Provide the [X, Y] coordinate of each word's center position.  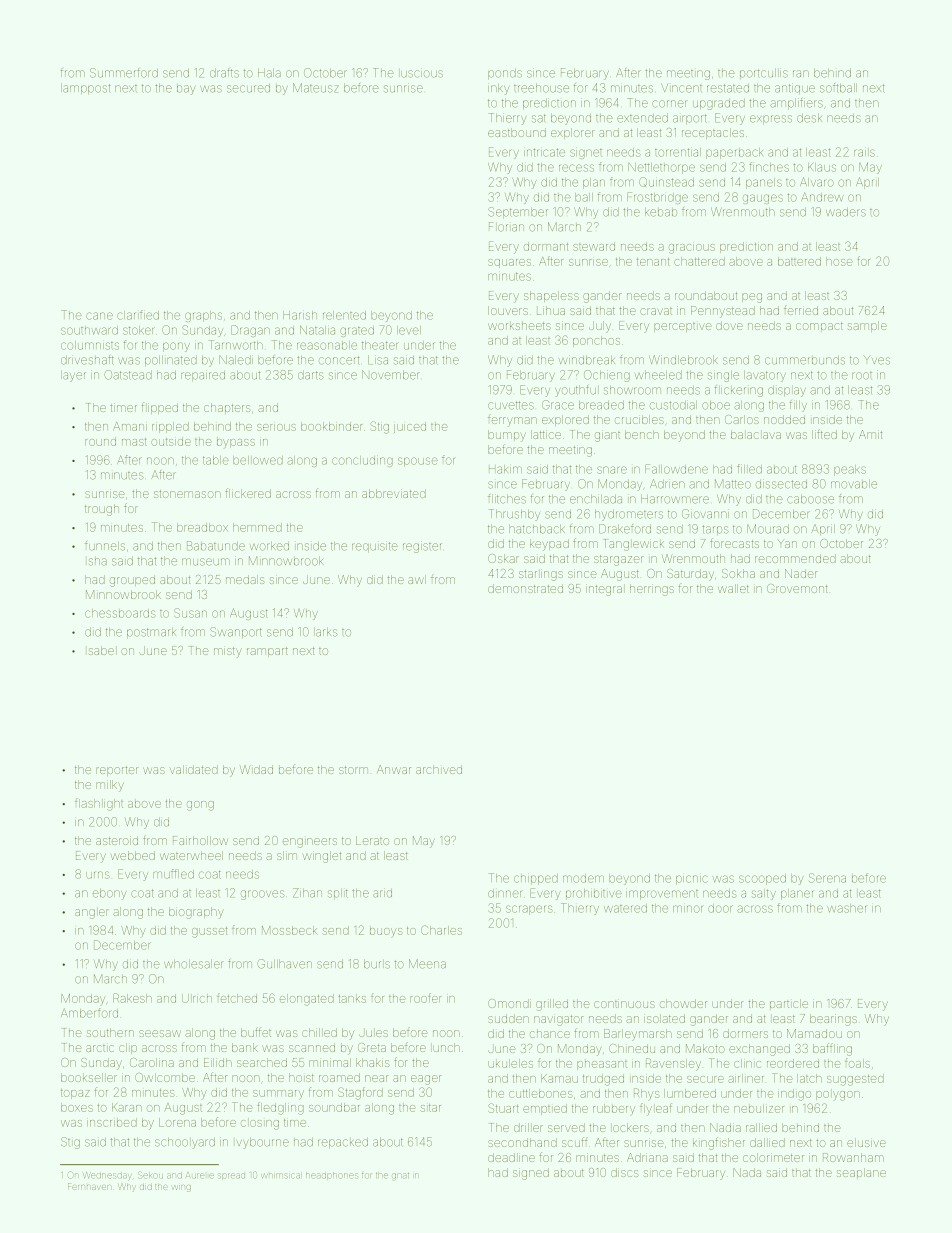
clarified [138, 315]
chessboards [120, 613]
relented [344, 315]
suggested [855, 1080]
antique [795, 88]
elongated [307, 1000]
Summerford [124, 73]
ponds [505, 74]
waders [846, 212]
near [377, 1078]
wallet [733, 588]
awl [417, 579]
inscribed [112, 1122]
